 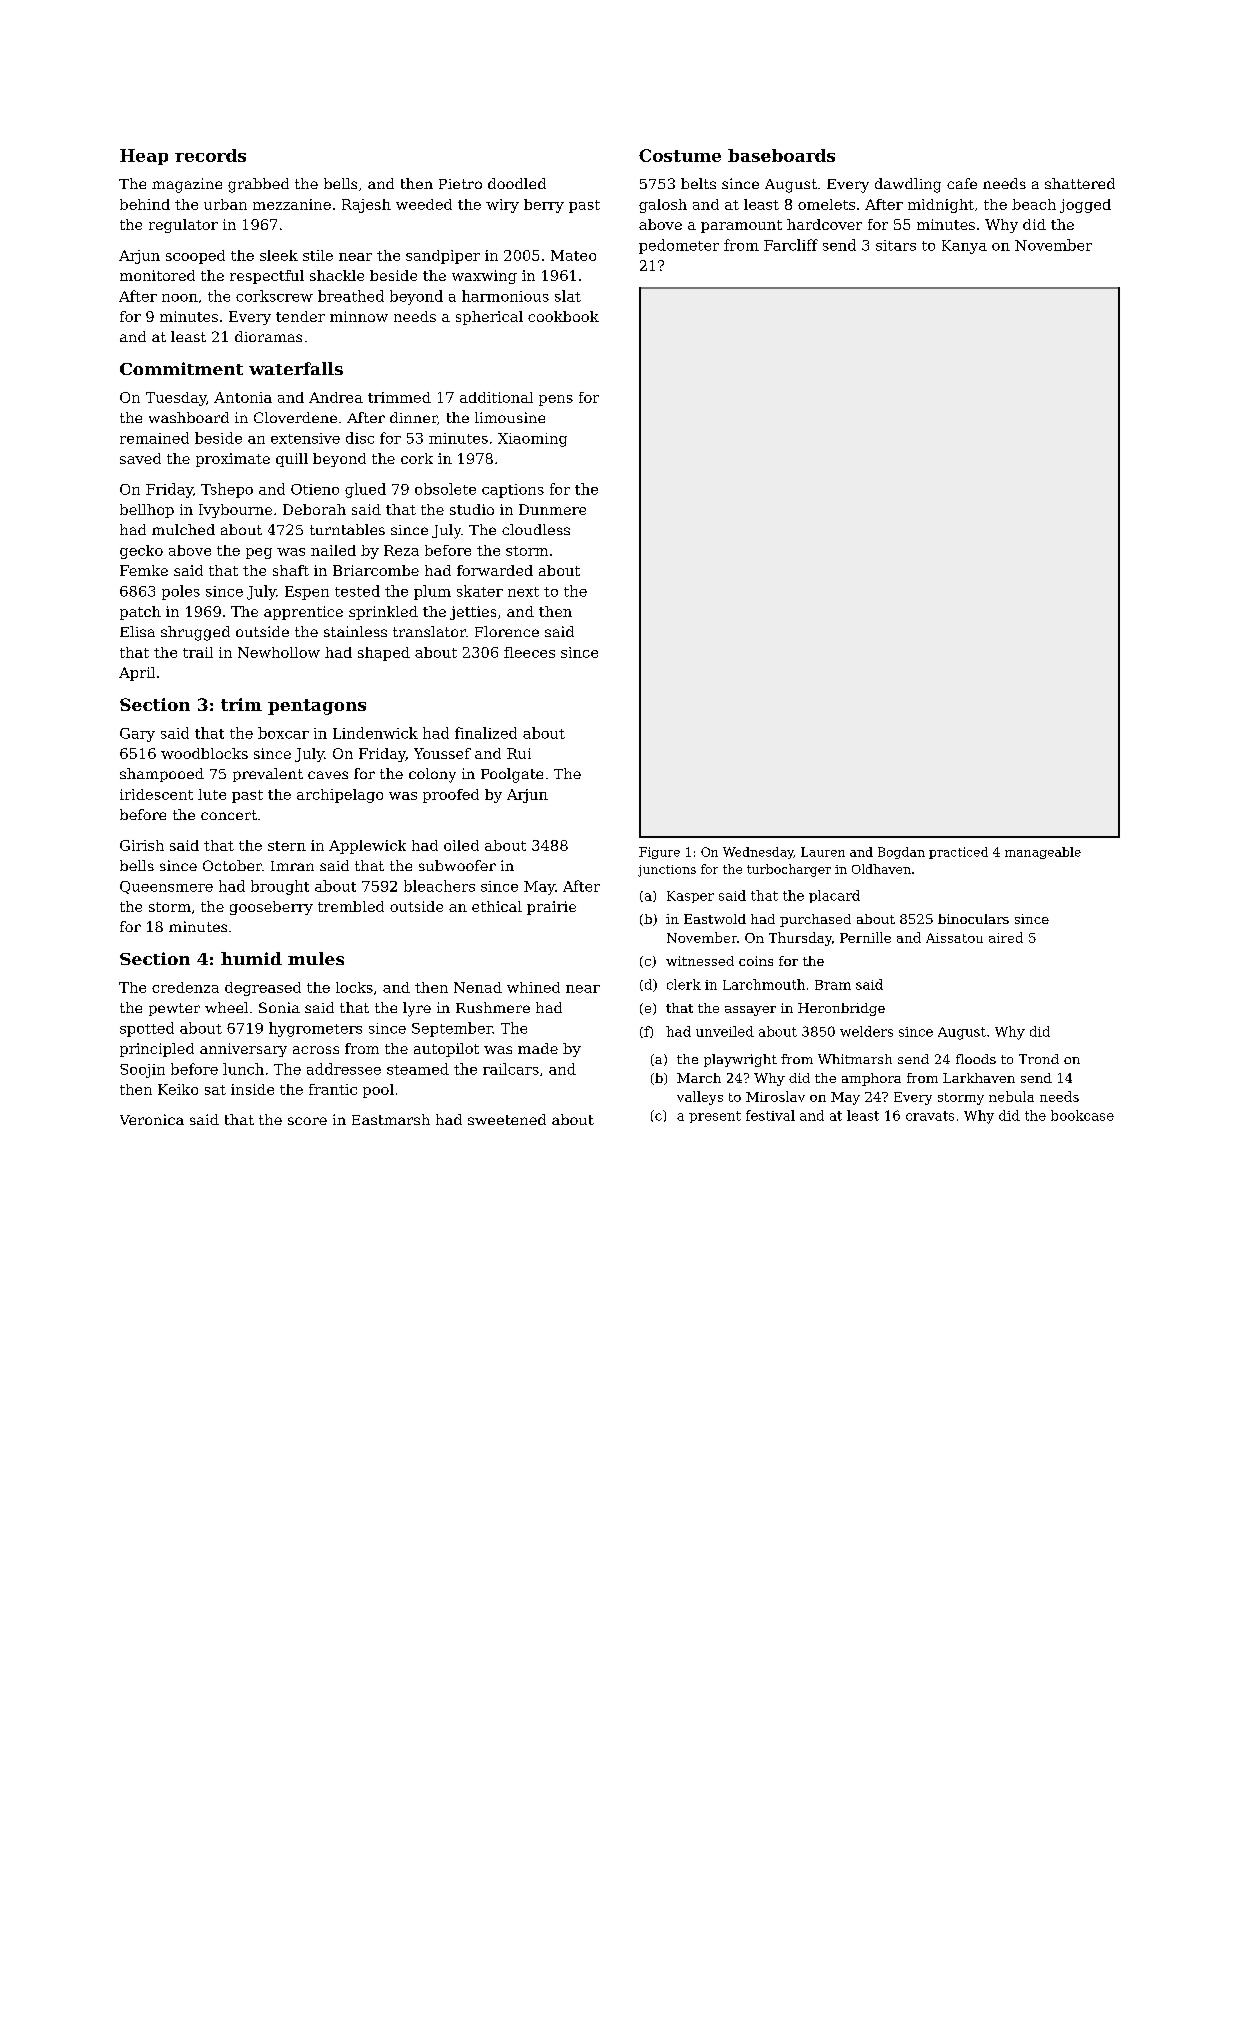 What do you see at coordinates (144, 157) in the screenshot?
I see `Heap` at bounding box center [144, 157].
